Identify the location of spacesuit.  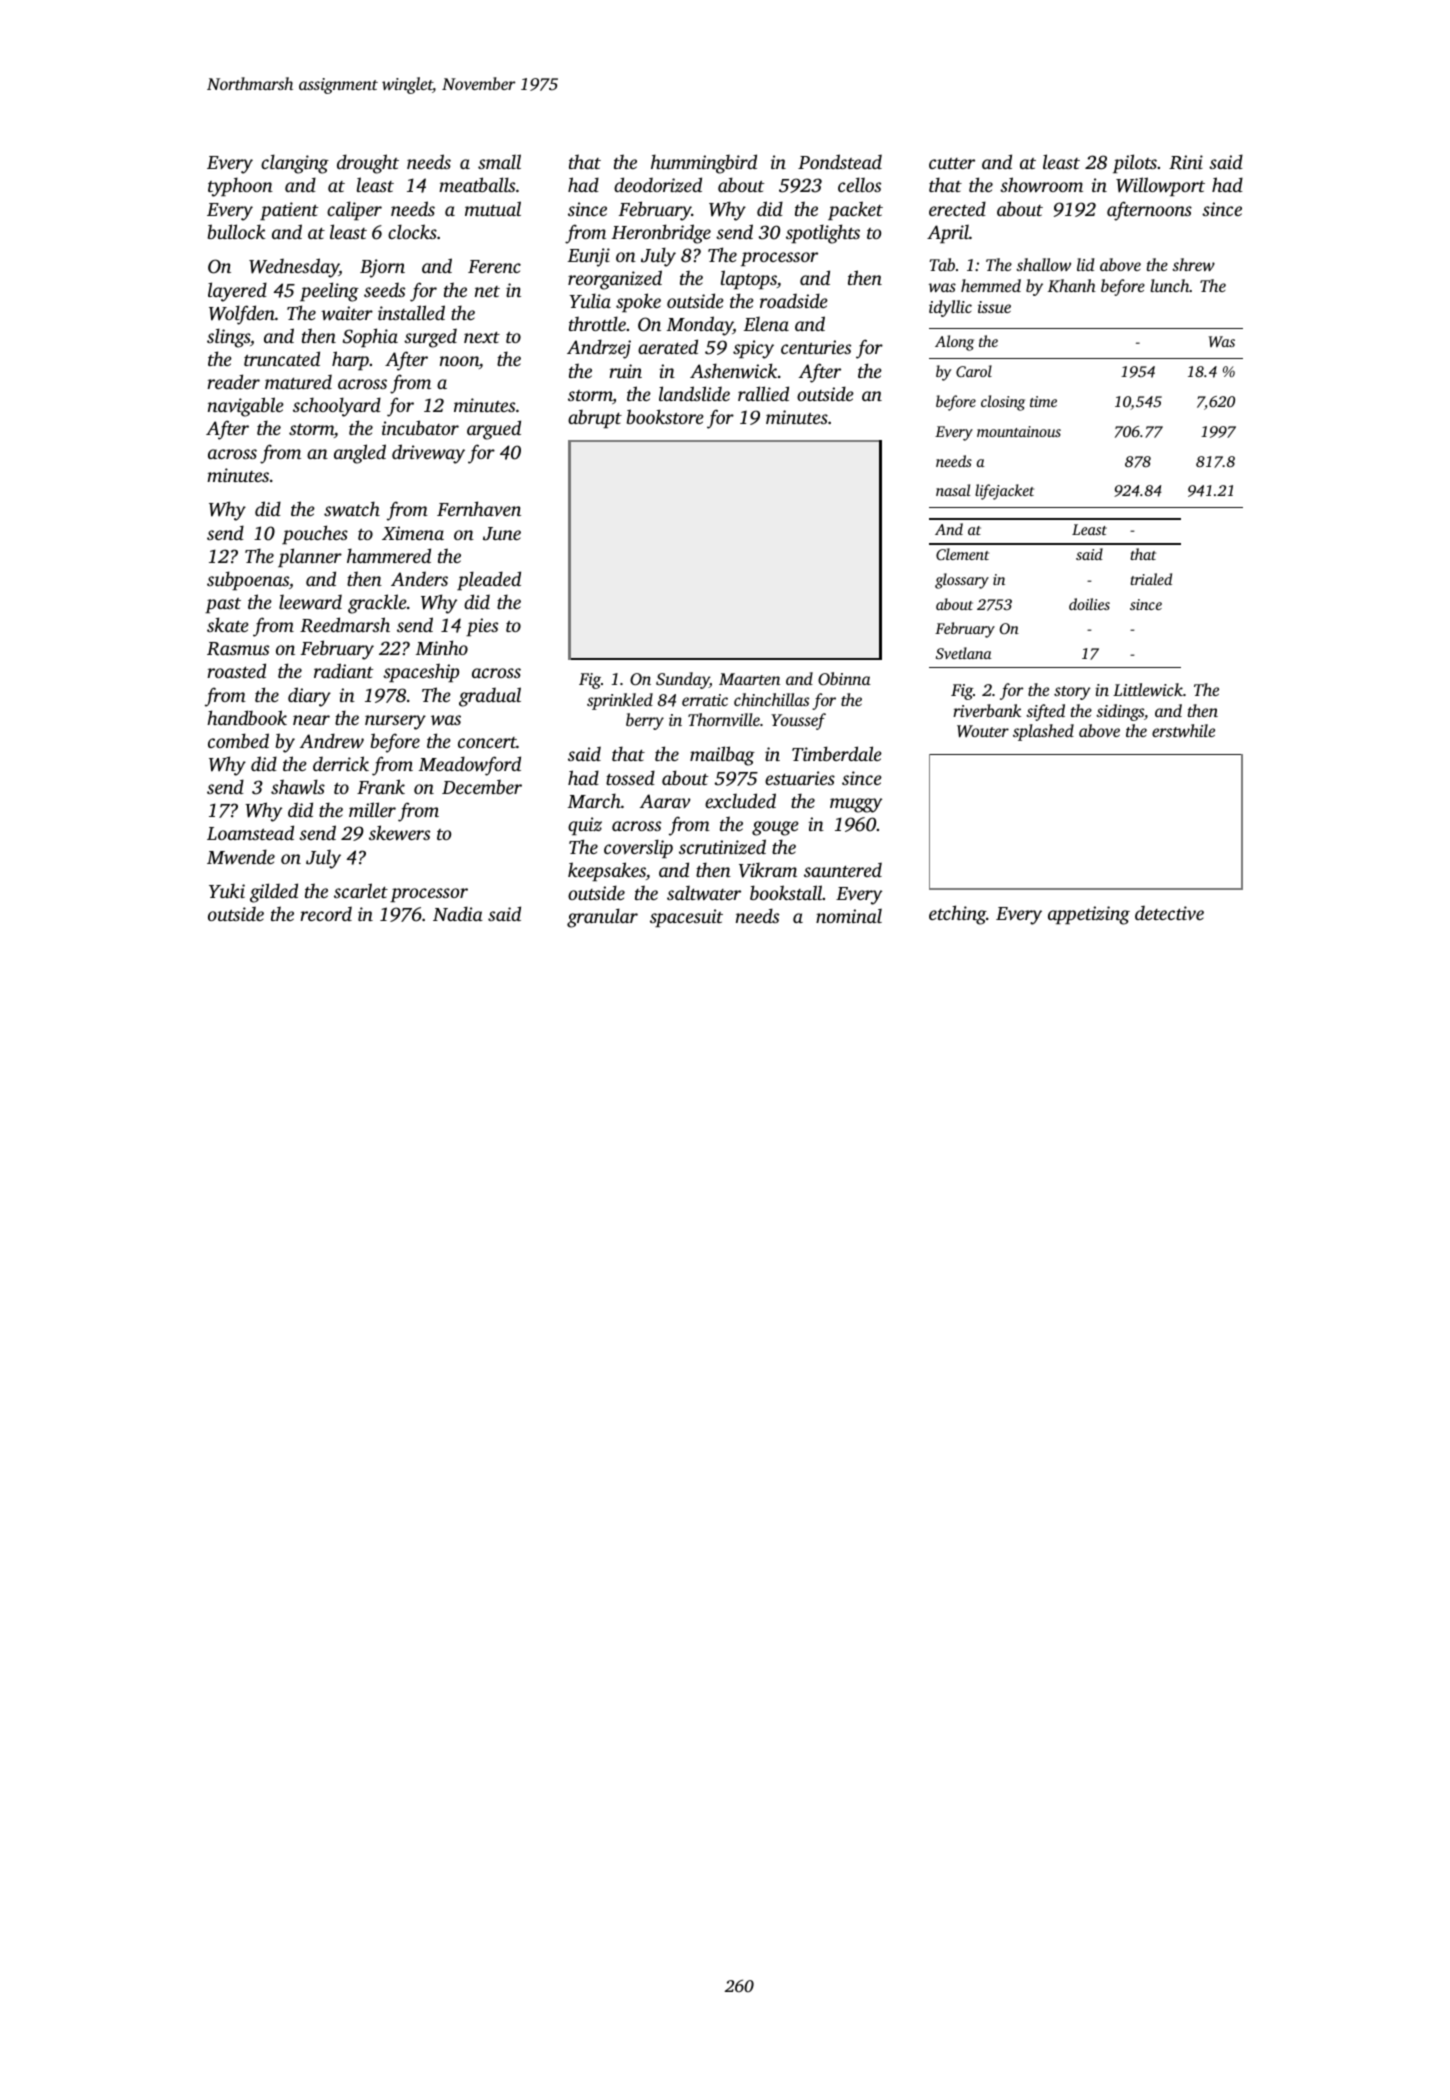
(686, 918).
